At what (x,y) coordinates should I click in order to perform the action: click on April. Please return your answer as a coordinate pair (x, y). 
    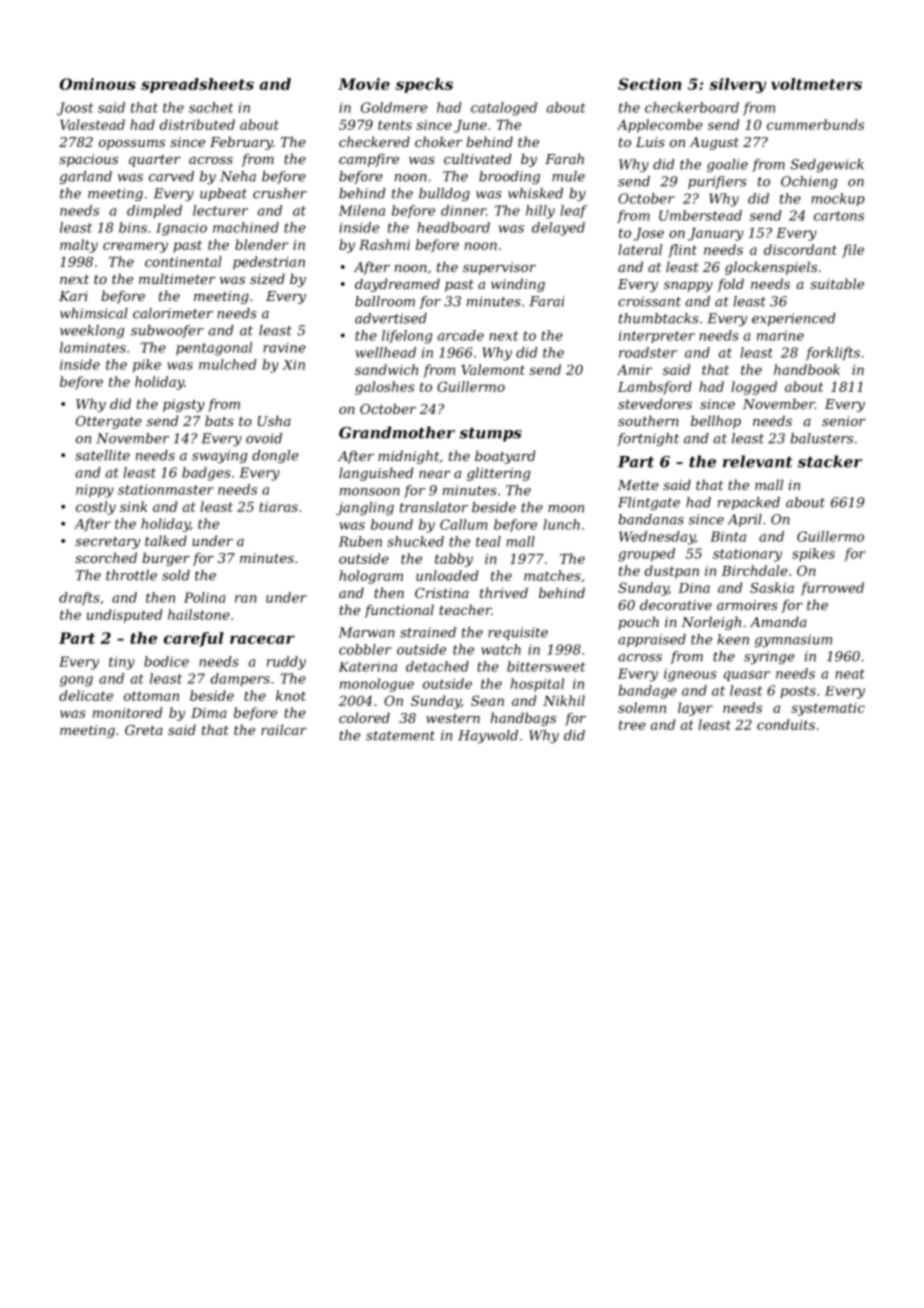
    Looking at the image, I should click on (745, 520).
